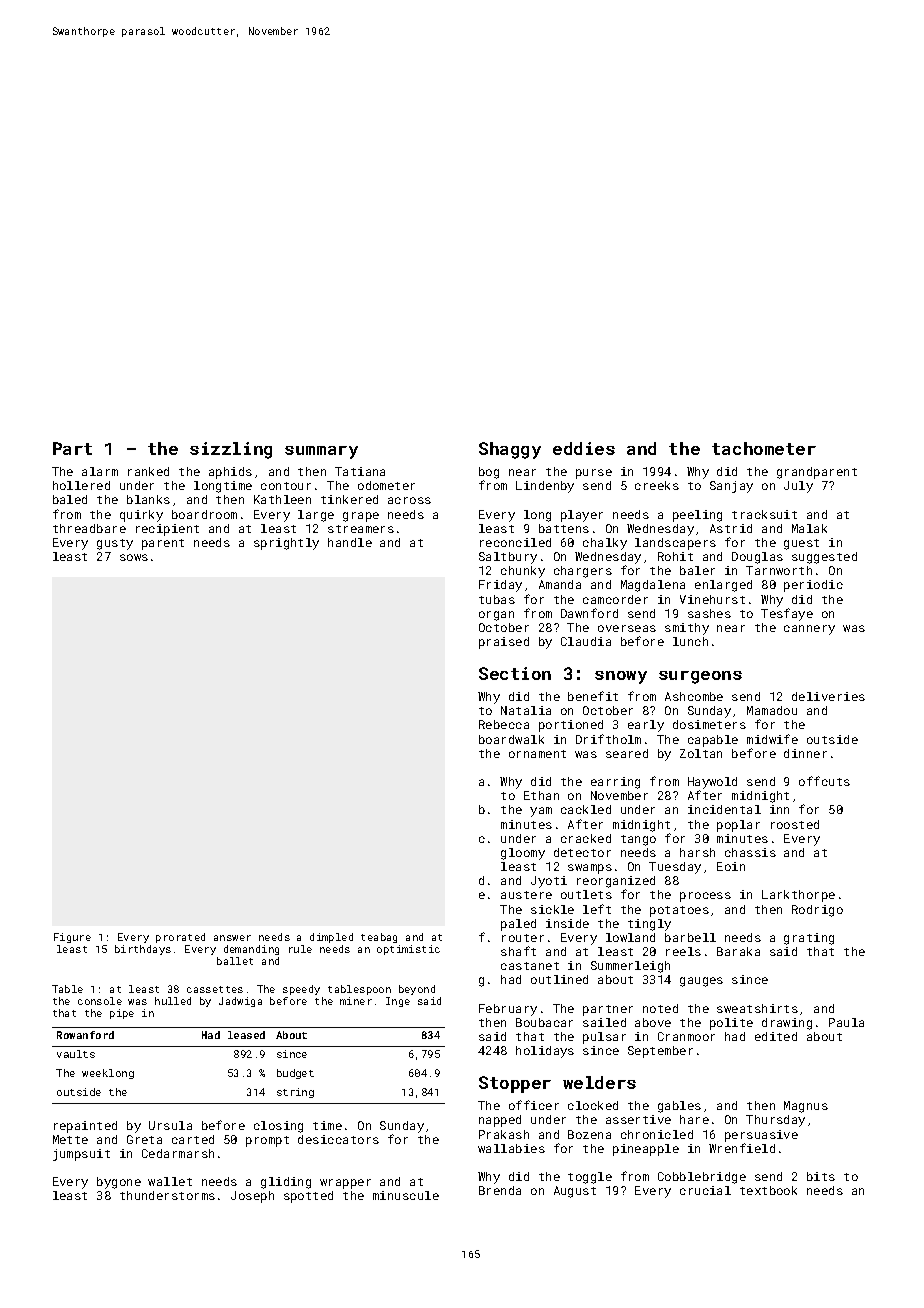  Describe the element at coordinates (530, 966) in the screenshot. I see `castanet` at that location.
